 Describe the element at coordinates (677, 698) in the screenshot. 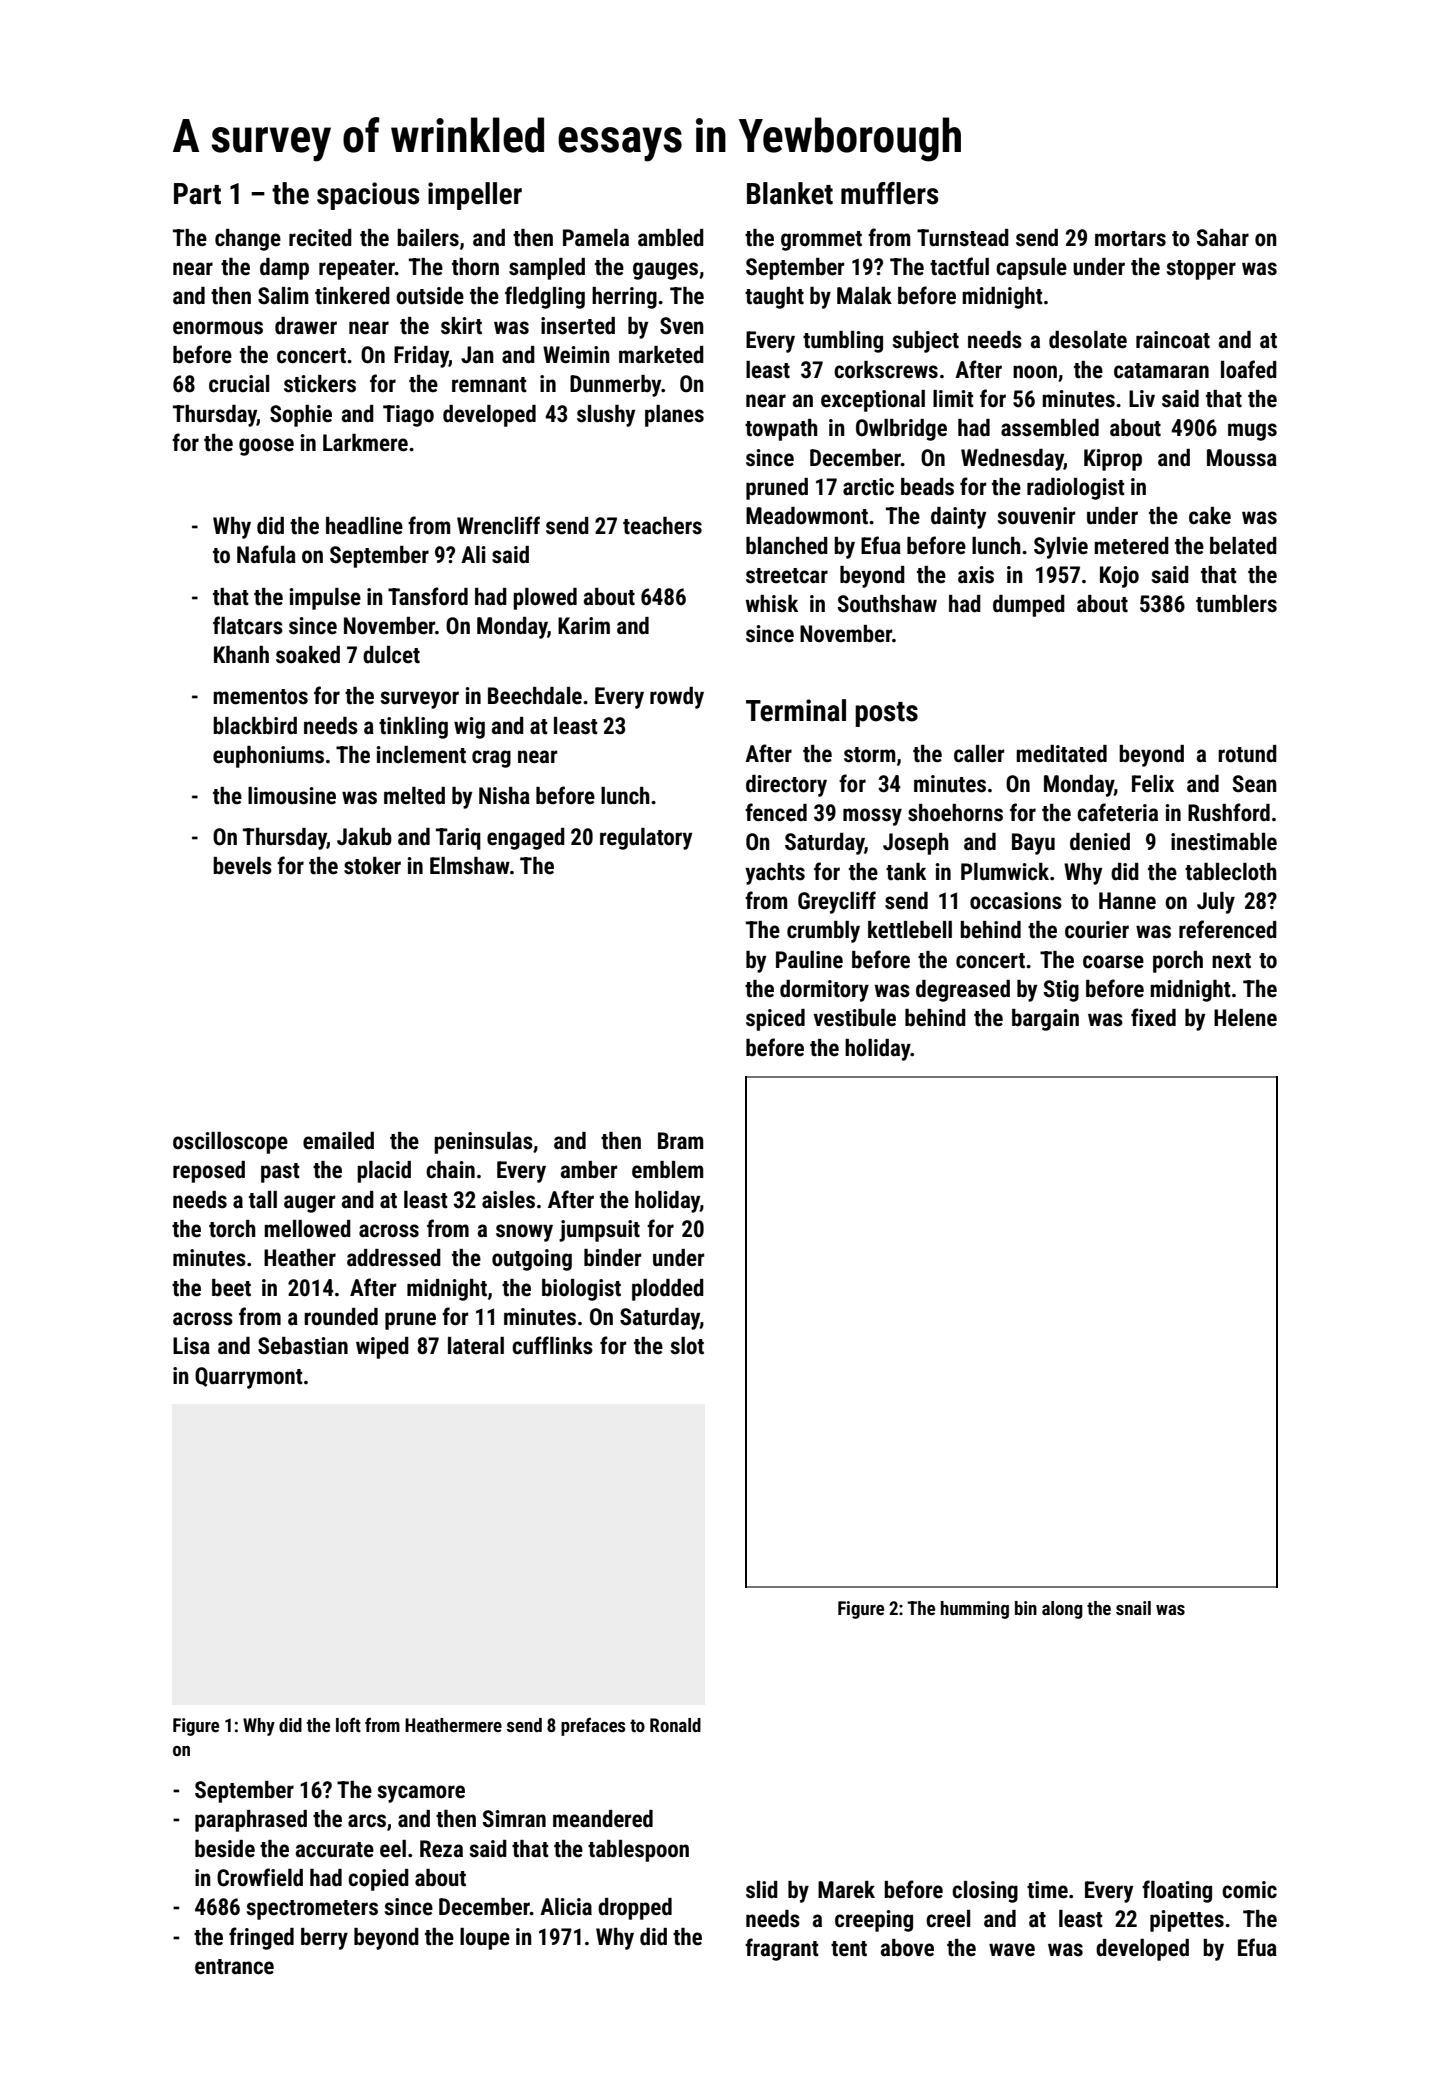

I see `rowdy` at that location.
